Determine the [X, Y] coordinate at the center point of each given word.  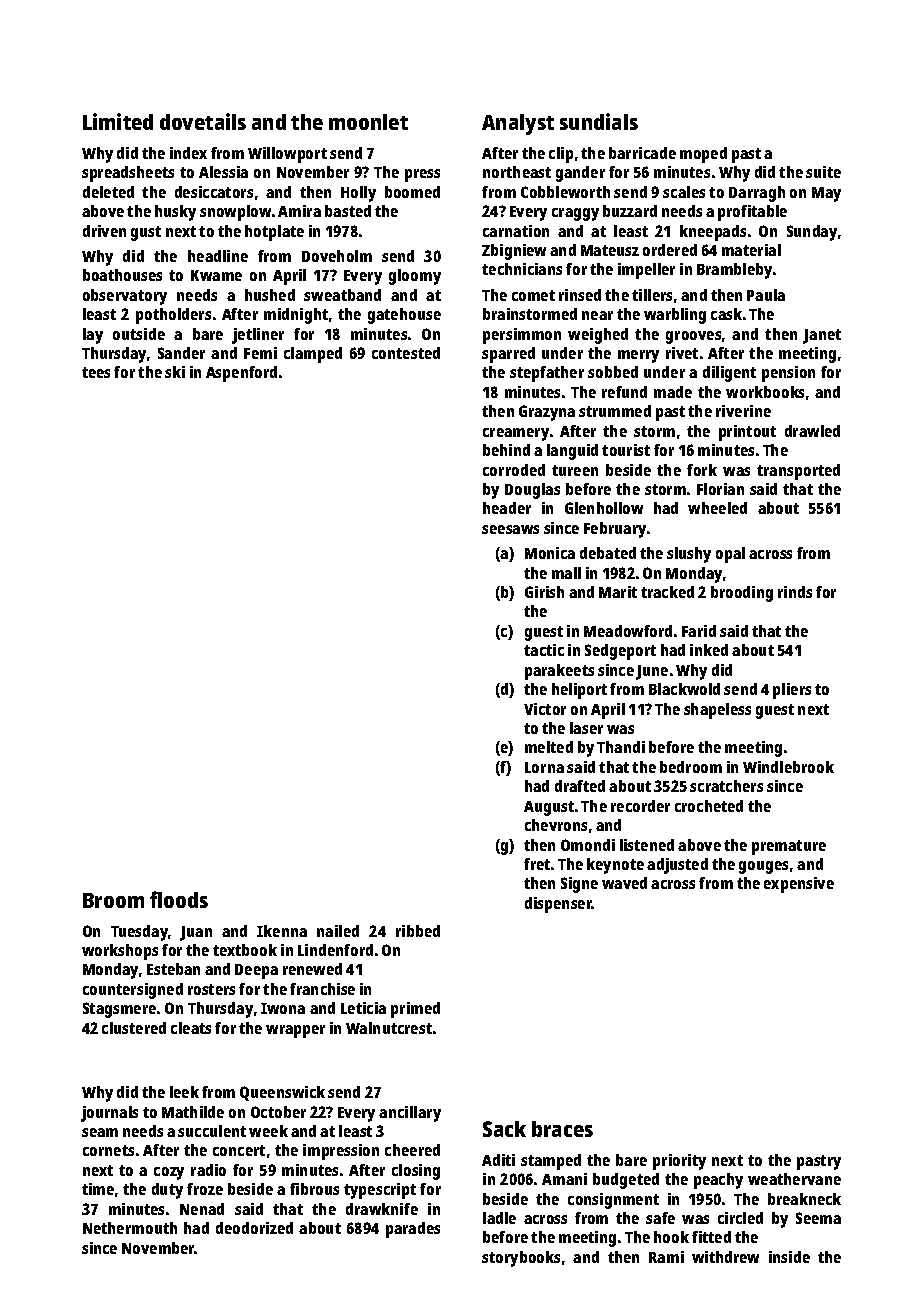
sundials [599, 121]
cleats [191, 1028]
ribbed [418, 931]
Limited [118, 121]
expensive [799, 885]
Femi [260, 353]
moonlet [368, 122]
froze [205, 1189]
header [507, 508]
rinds [795, 592]
